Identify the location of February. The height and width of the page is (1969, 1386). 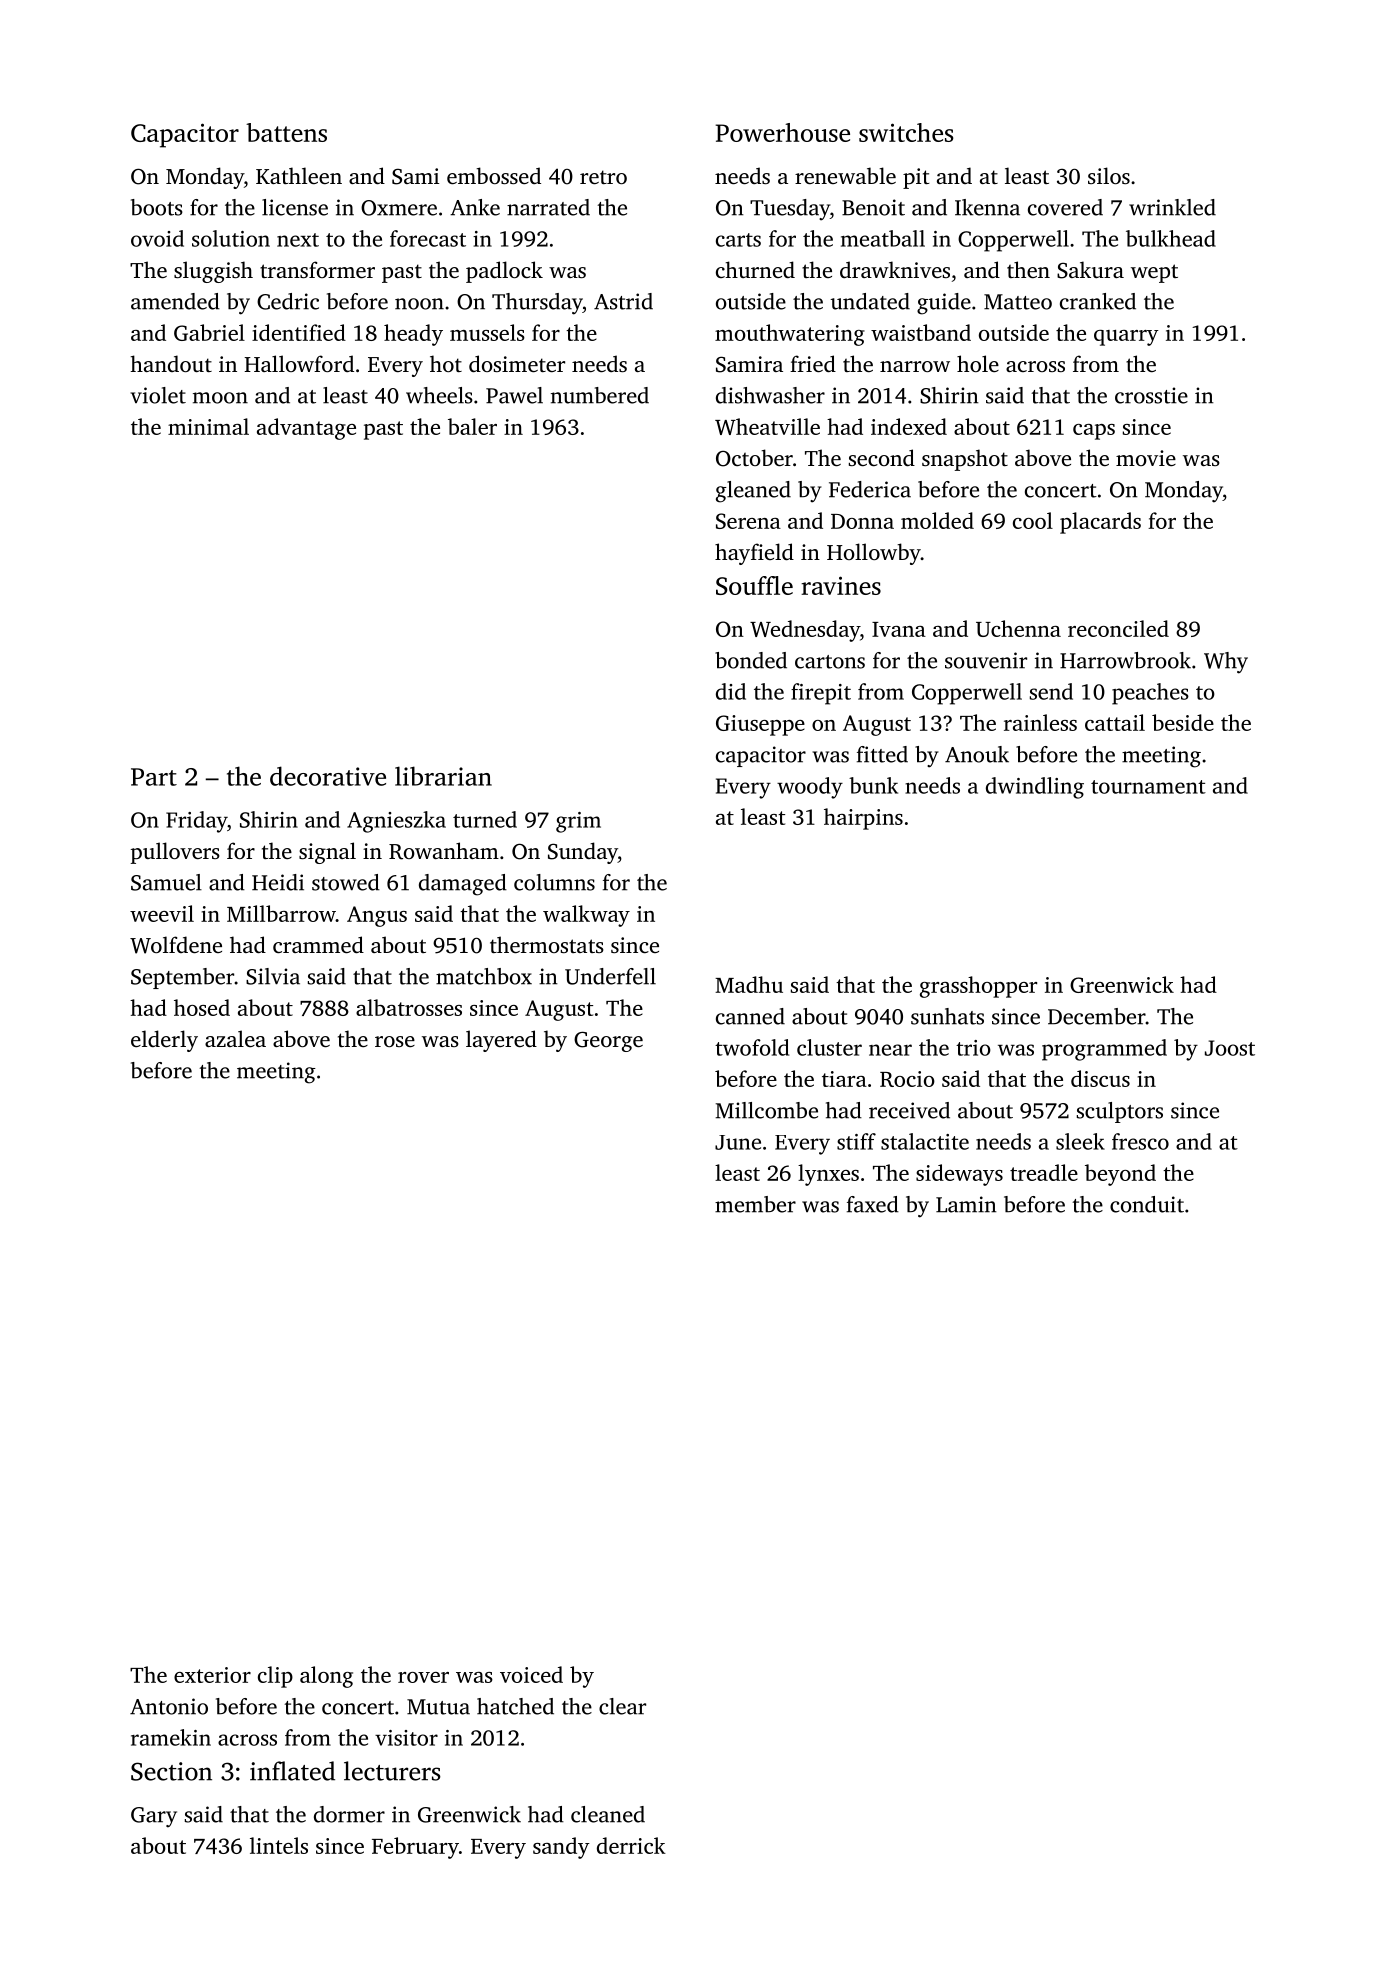
(415, 1848).
